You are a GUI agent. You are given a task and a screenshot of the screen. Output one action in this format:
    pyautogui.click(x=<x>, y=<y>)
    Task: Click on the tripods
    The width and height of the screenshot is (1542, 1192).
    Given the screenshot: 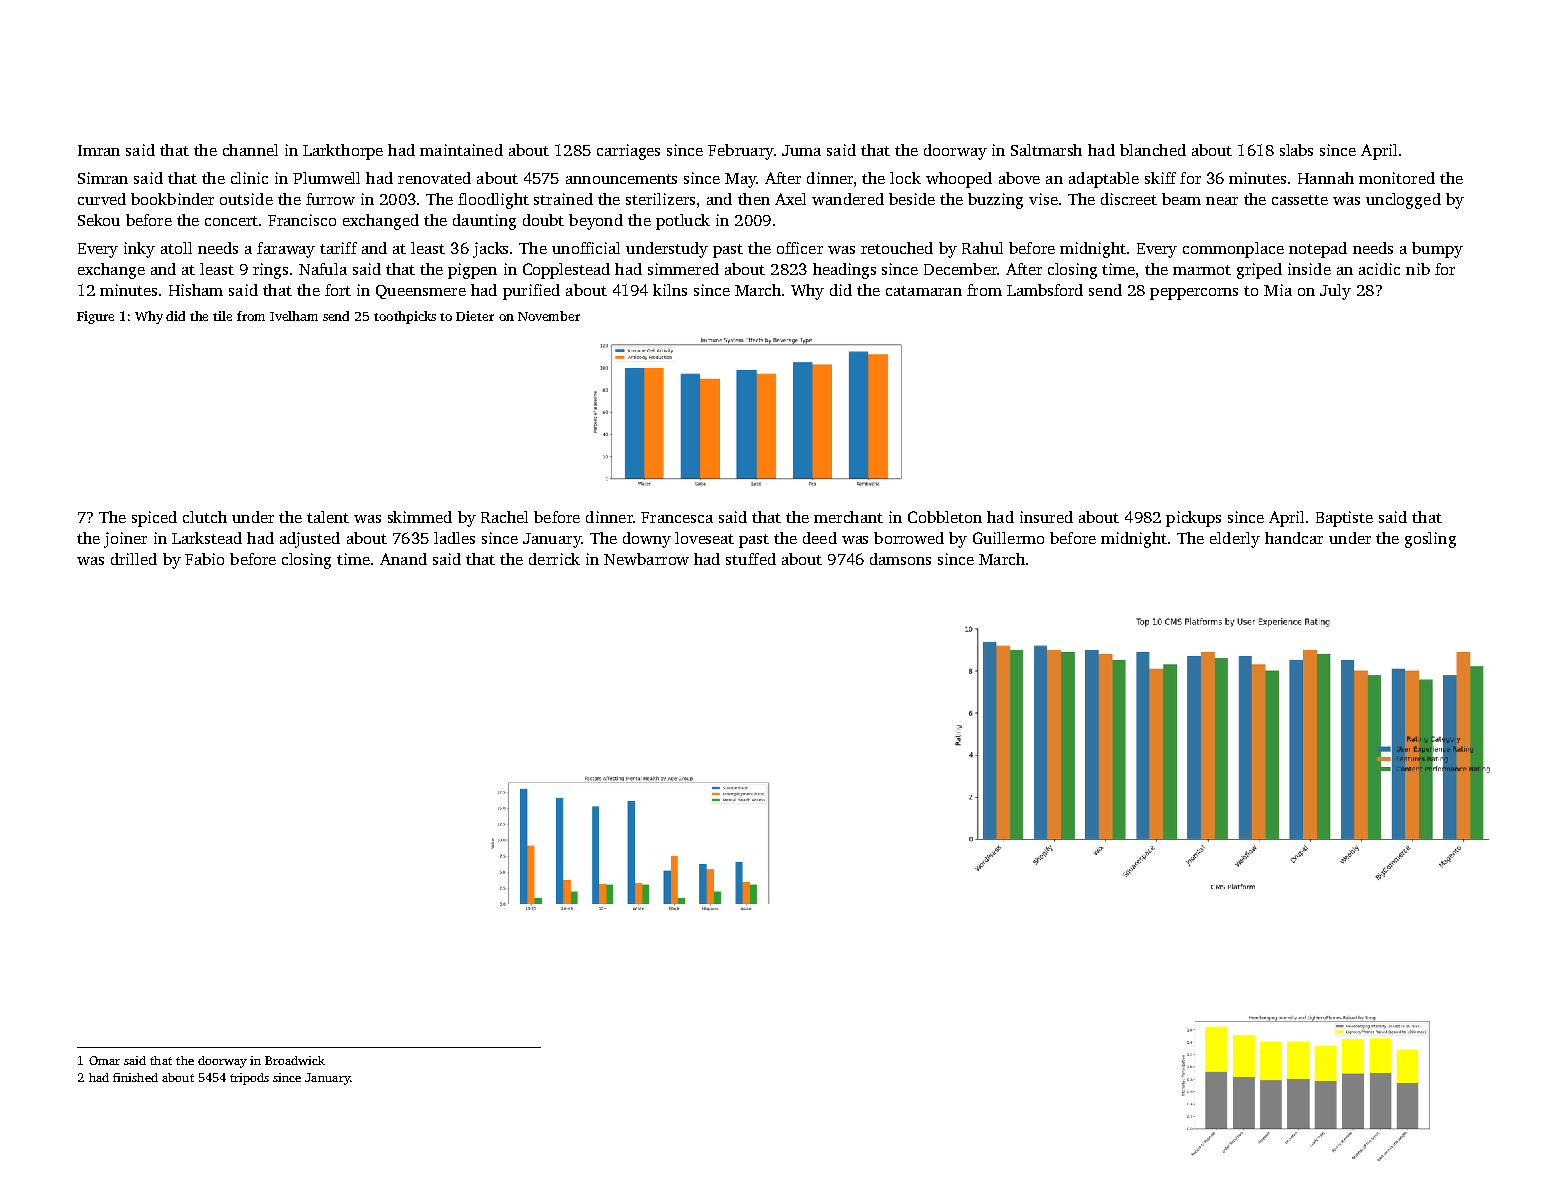 What is the action you would take?
    pyautogui.click(x=249, y=1079)
